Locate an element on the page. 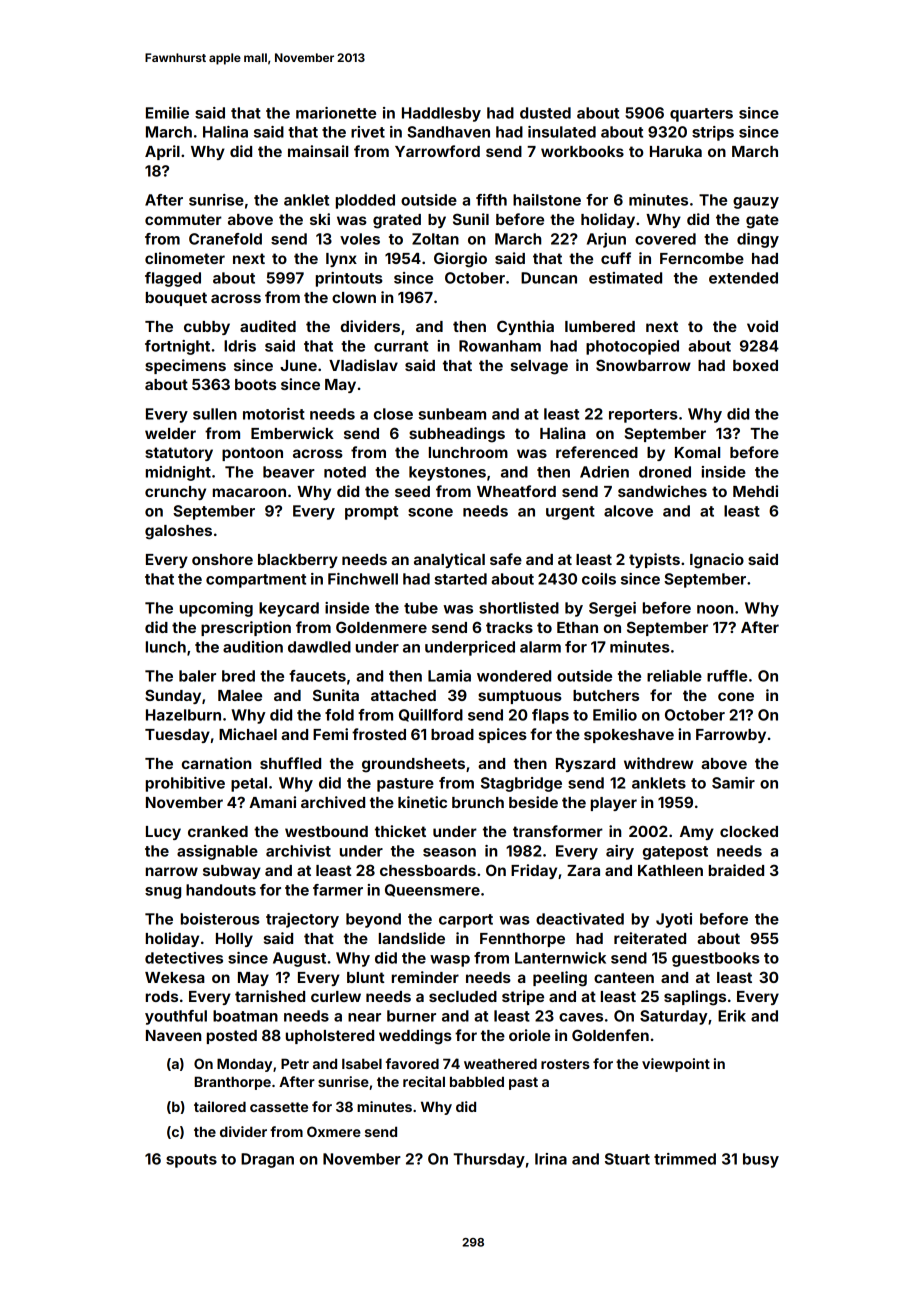  extended is located at coordinates (743, 278).
